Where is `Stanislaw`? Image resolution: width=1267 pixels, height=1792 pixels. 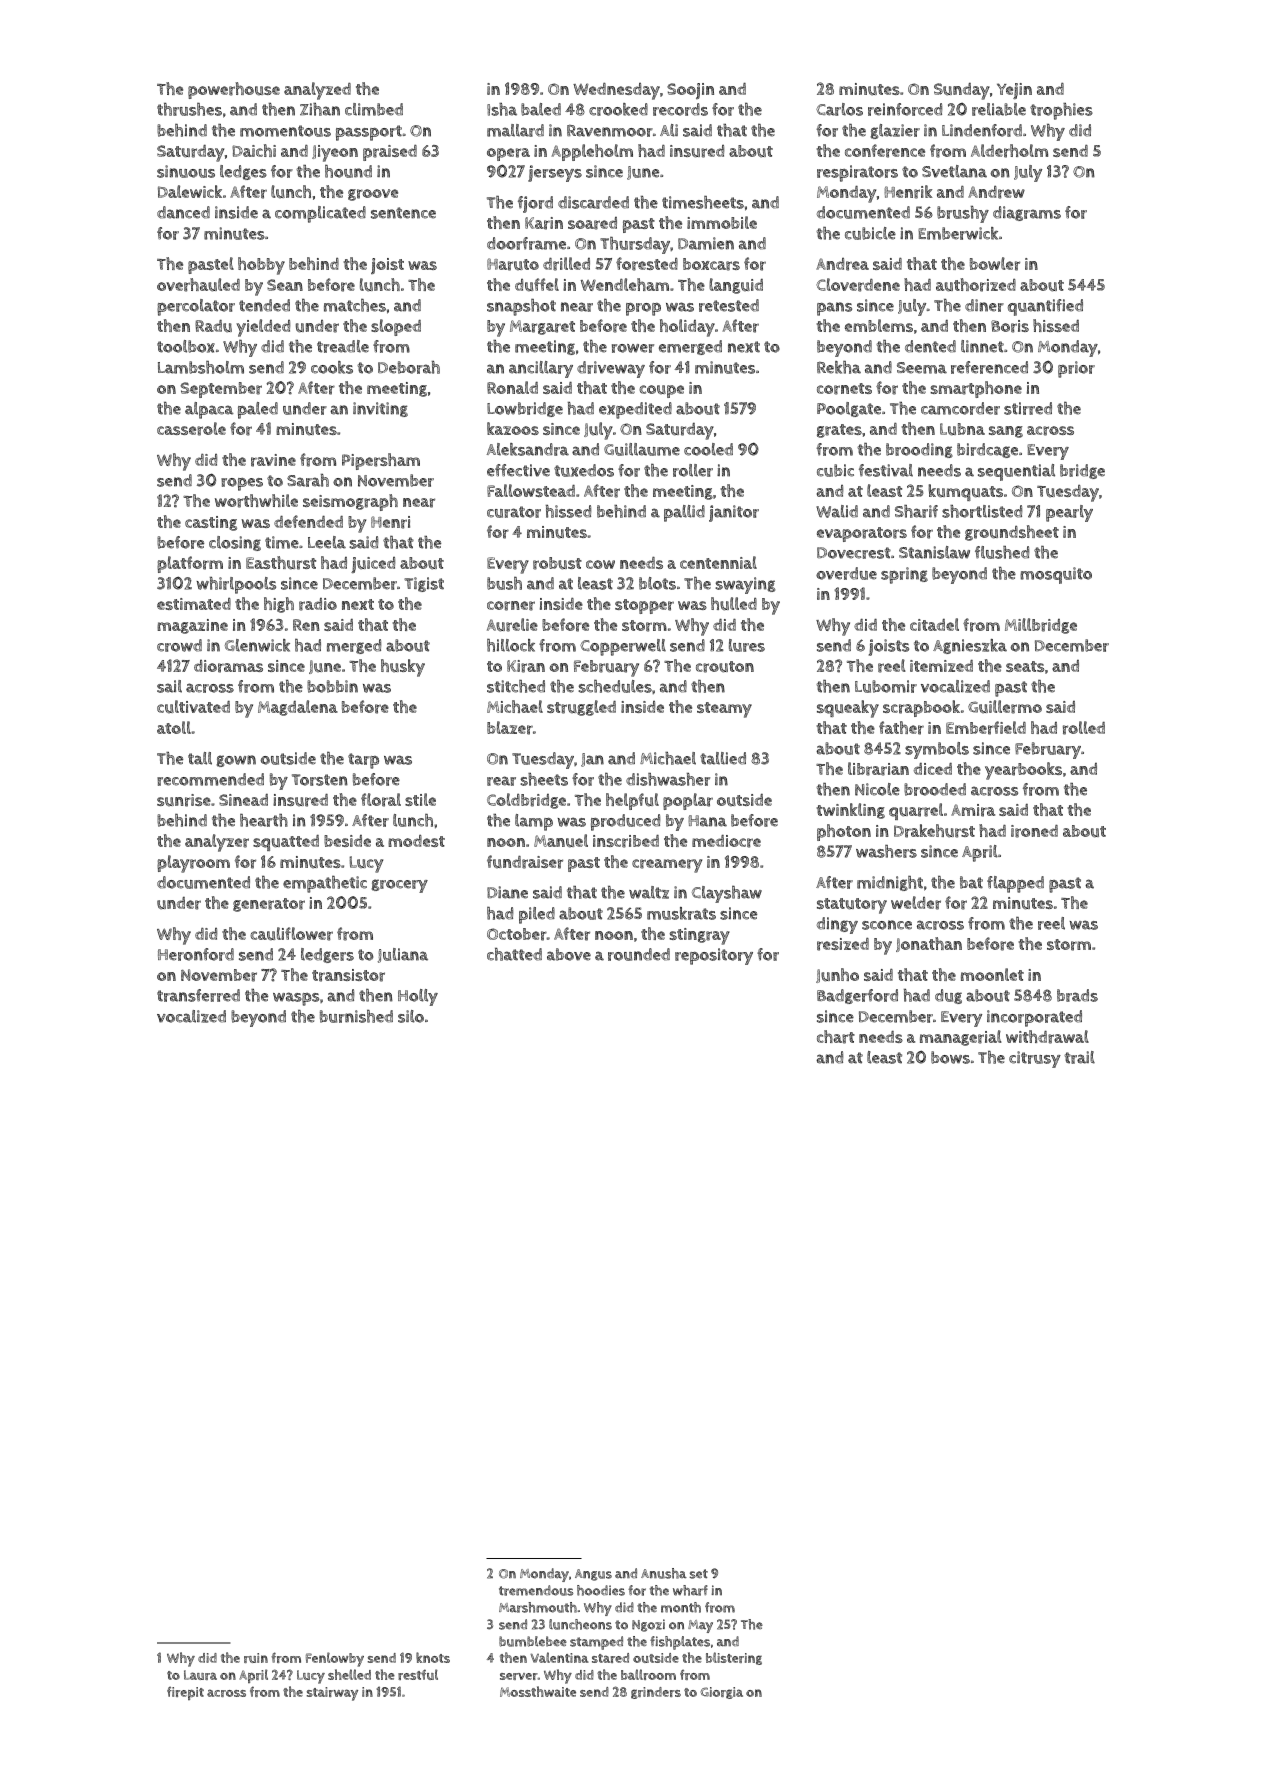
Stanislaw is located at coordinates (934, 552).
